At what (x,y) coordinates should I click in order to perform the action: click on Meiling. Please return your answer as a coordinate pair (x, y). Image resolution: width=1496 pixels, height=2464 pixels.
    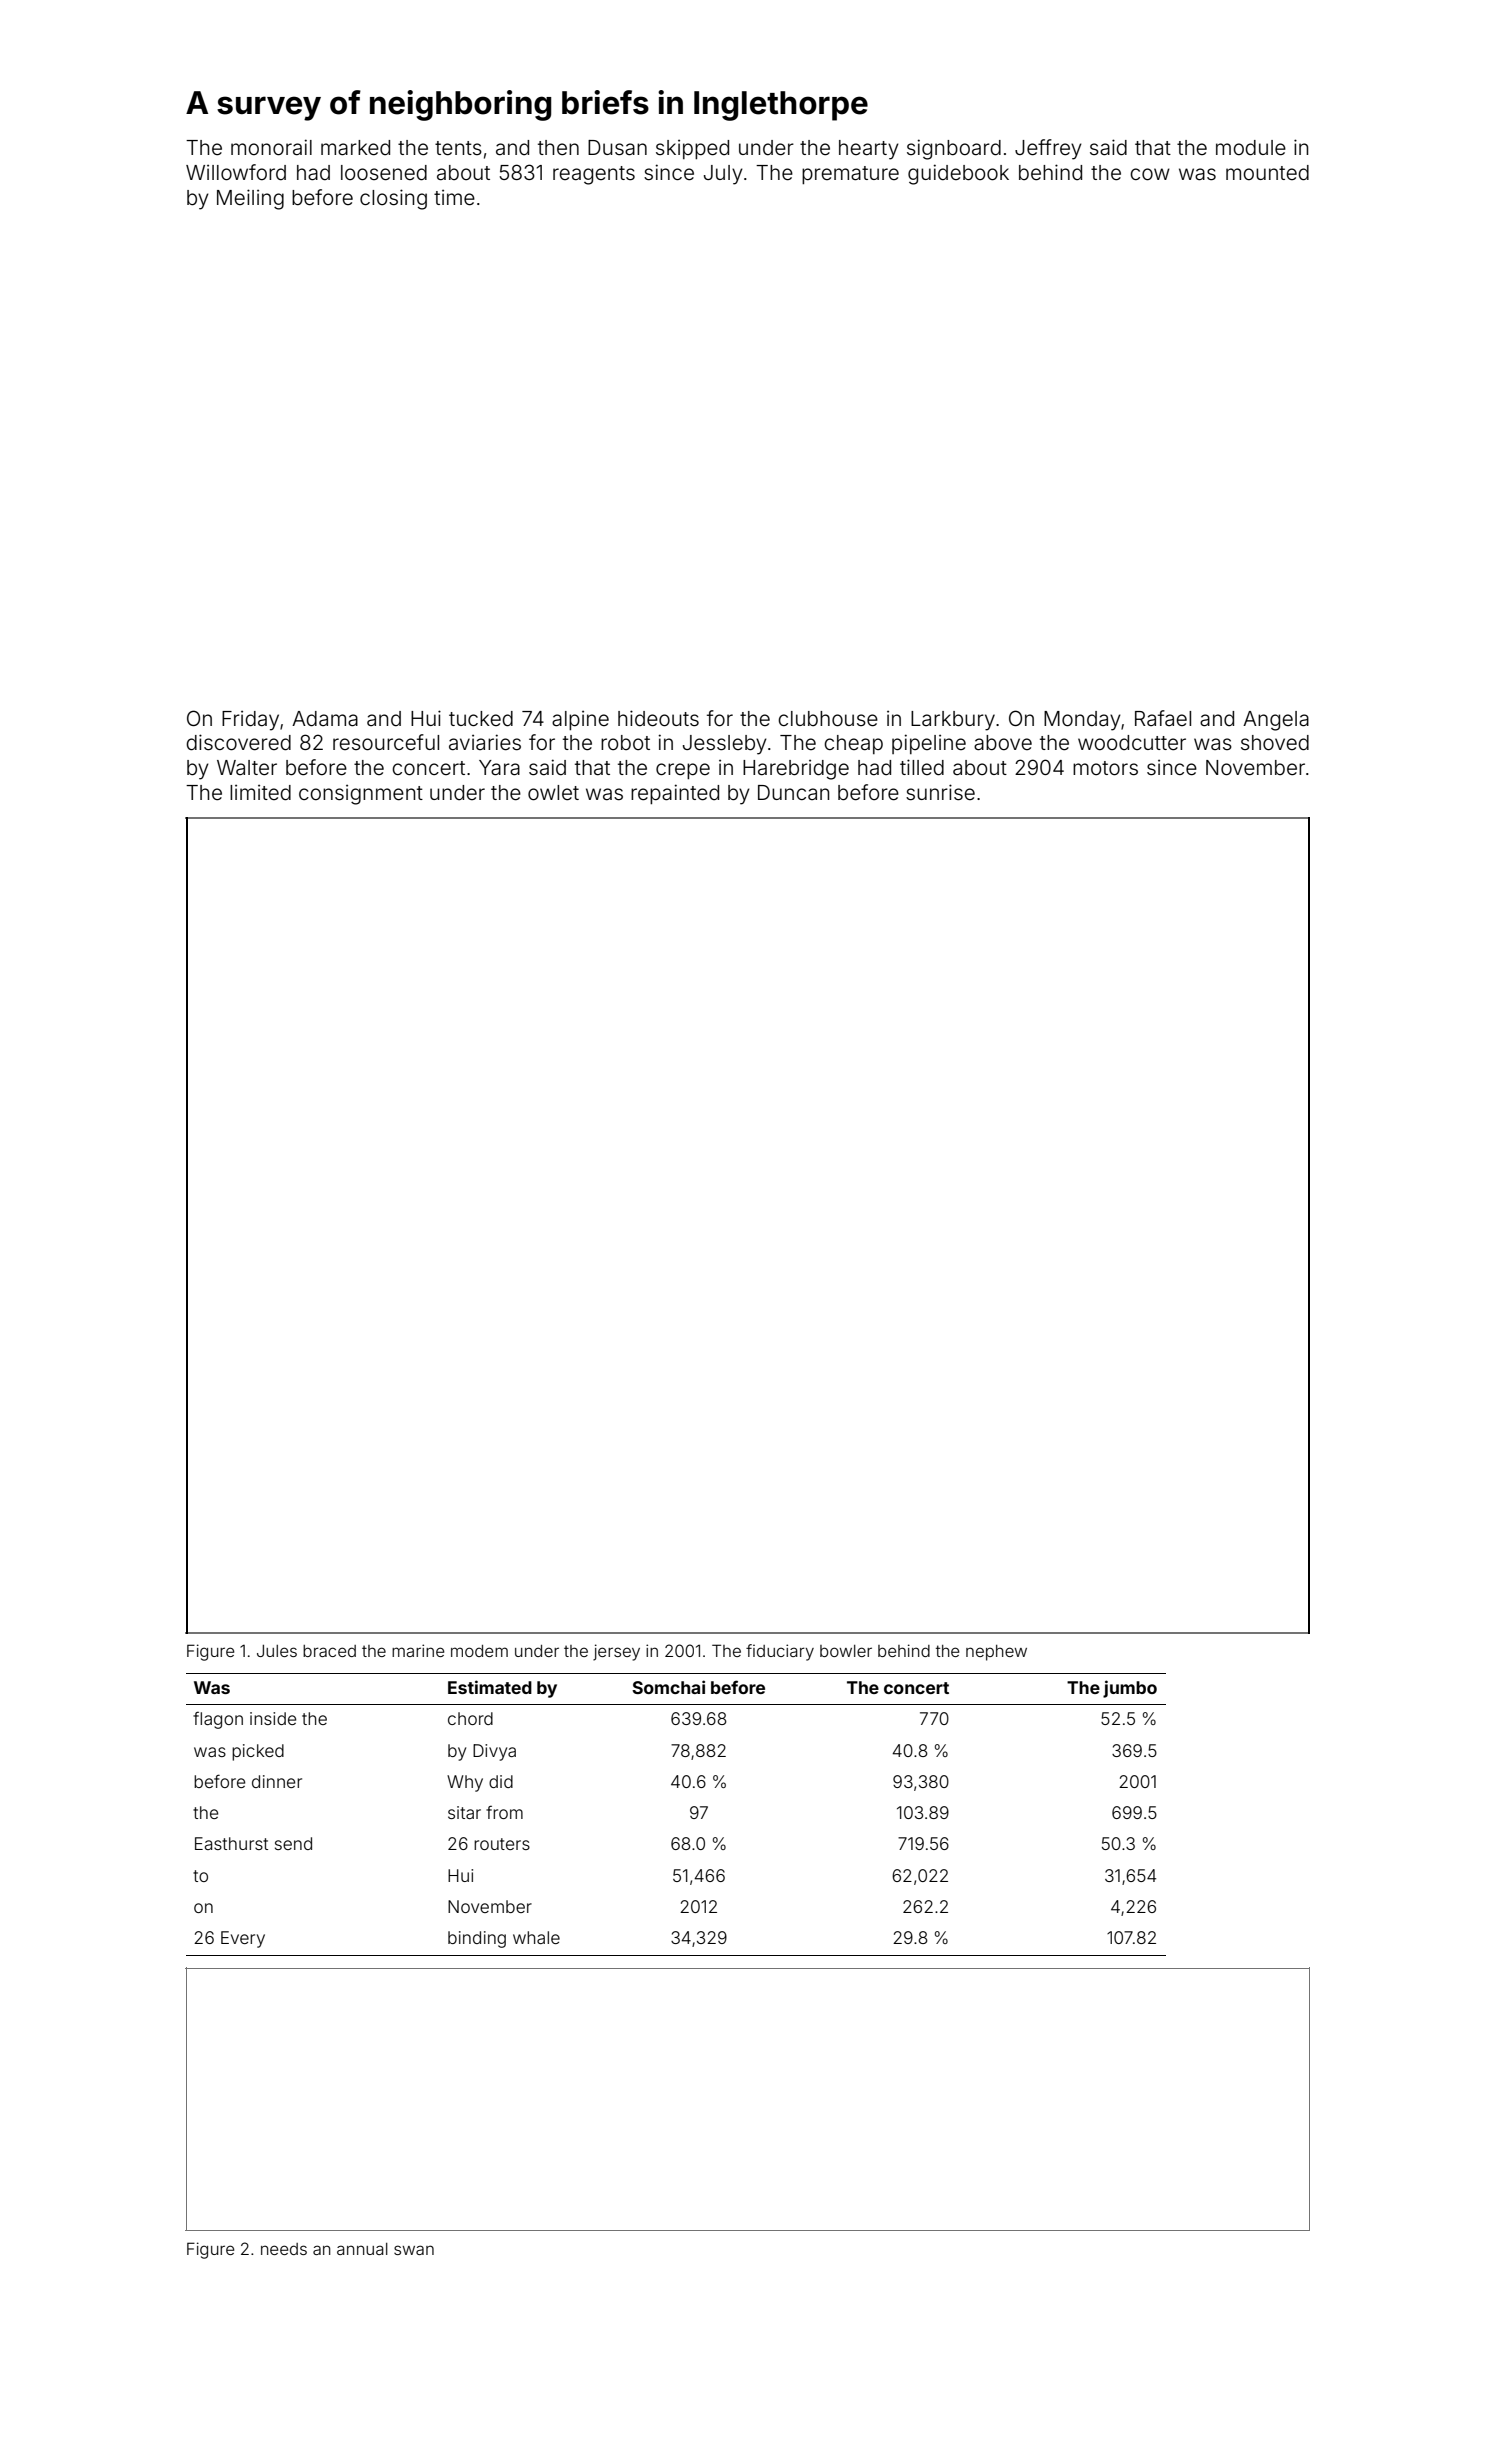
    Looking at the image, I should click on (250, 199).
